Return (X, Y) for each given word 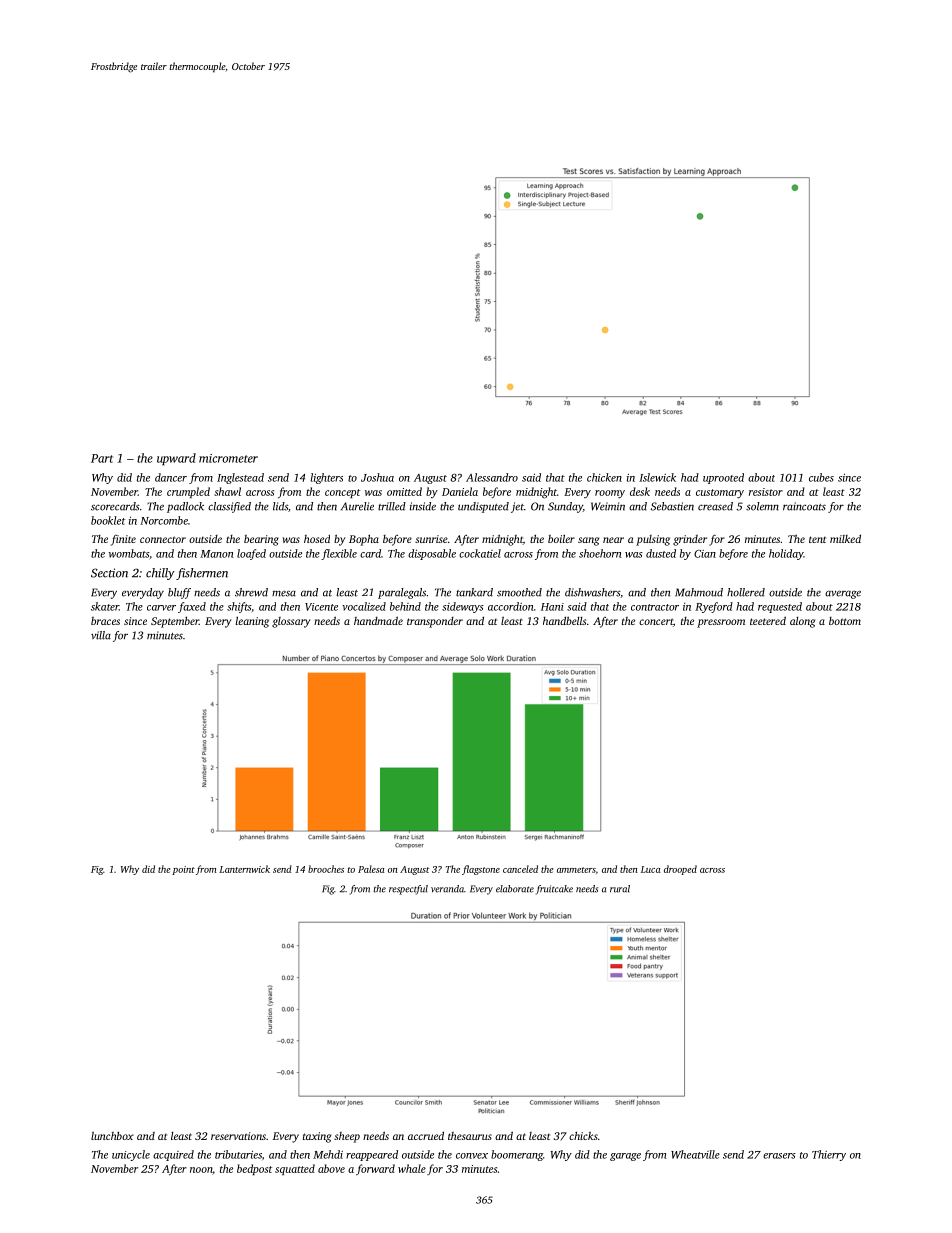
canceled (520, 869)
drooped (680, 870)
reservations (238, 1136)
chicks (583, 1135)
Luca (651, 869)
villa (101, 635)
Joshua (377, 477)
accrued (426, 1135)
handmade (378, 620)
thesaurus (470, 1136)
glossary (291, 622)
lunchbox (112, 1135)
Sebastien (672, 506)
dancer (171, 477)
